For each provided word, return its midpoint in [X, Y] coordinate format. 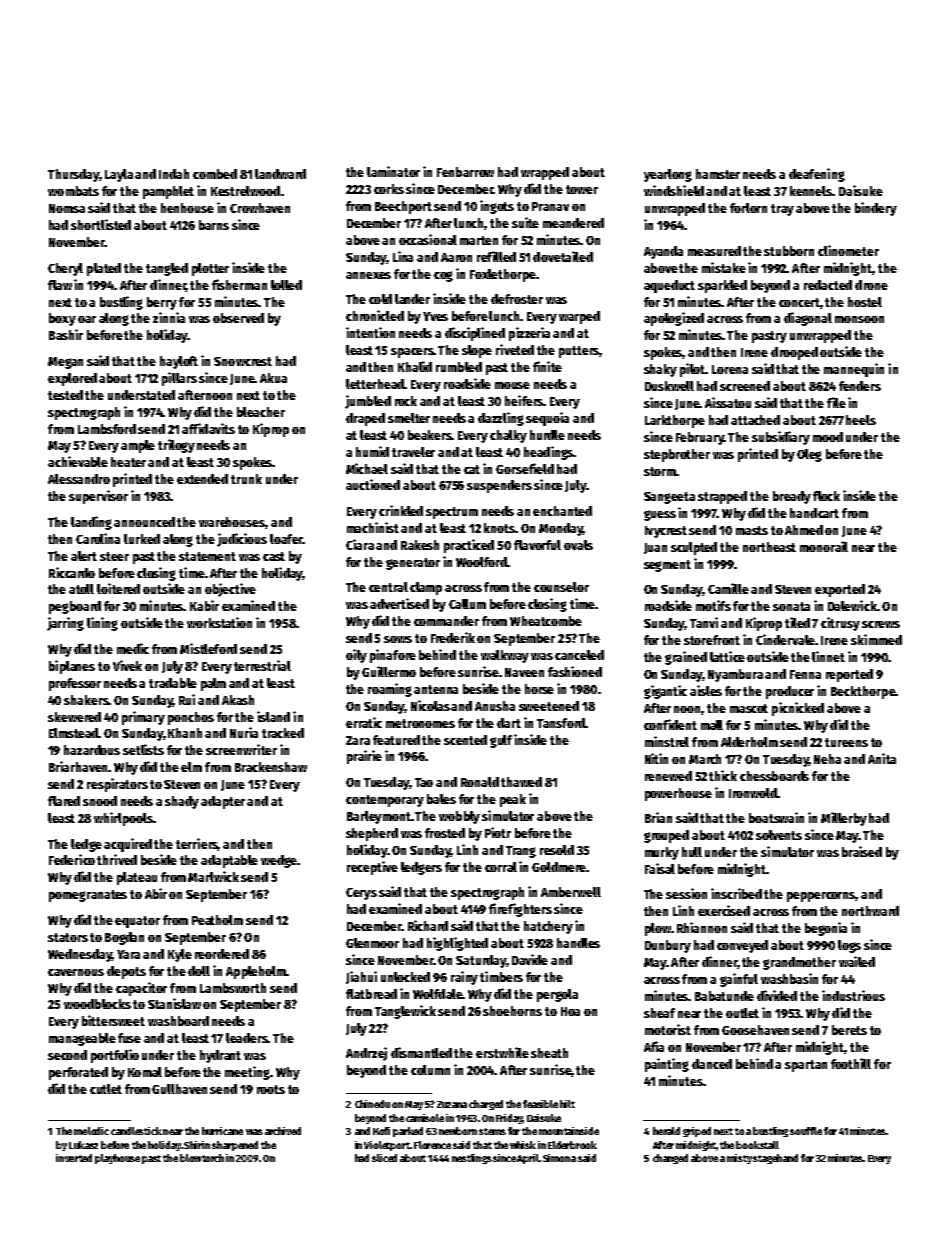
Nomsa [67, 208]
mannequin [854, 370]
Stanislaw [174, 1003]
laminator [393, 171]
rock [406, 401]
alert [84, 556]
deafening [817, 175]
